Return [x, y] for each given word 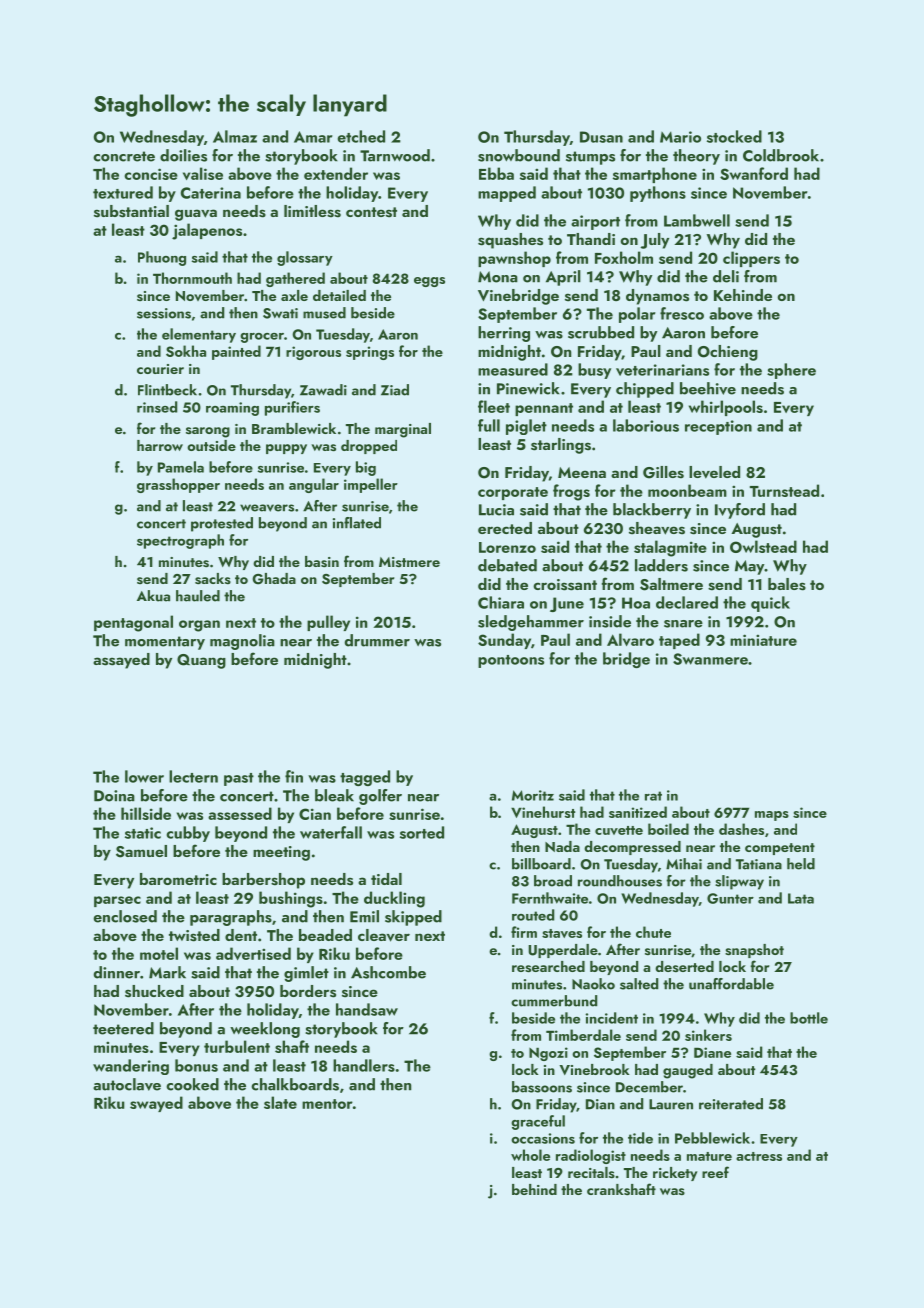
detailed [339, 295]
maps [772, 816]
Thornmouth [192, 278]
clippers [751, 259]
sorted [422, 832]
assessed [240, 813]
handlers [364, 1065]
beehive [708, 388]
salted [639, 984]
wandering [131, 1067]
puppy [286, 449]
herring [504, 334]
